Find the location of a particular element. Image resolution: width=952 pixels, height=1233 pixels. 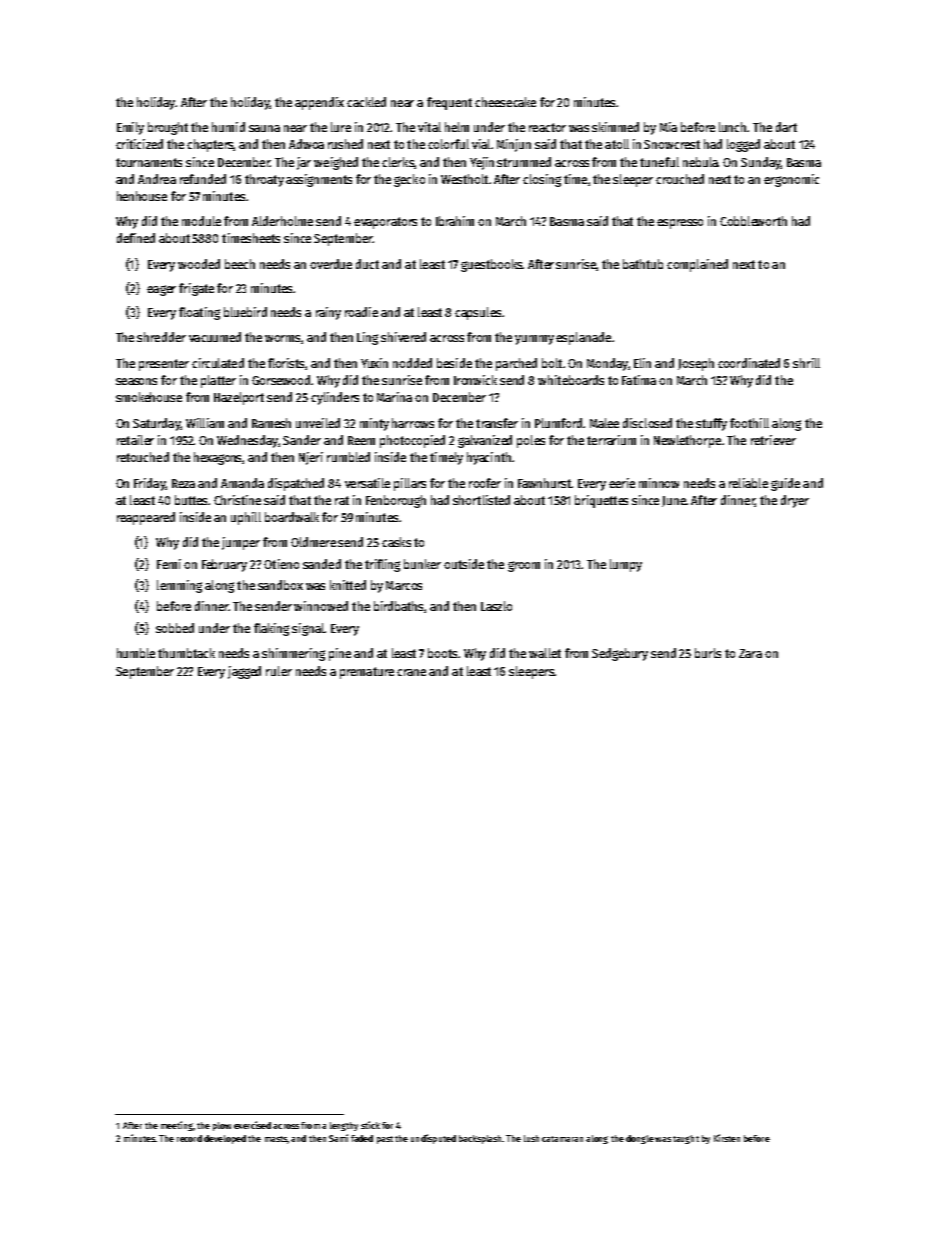

William is located at coordinates (205, 423).
